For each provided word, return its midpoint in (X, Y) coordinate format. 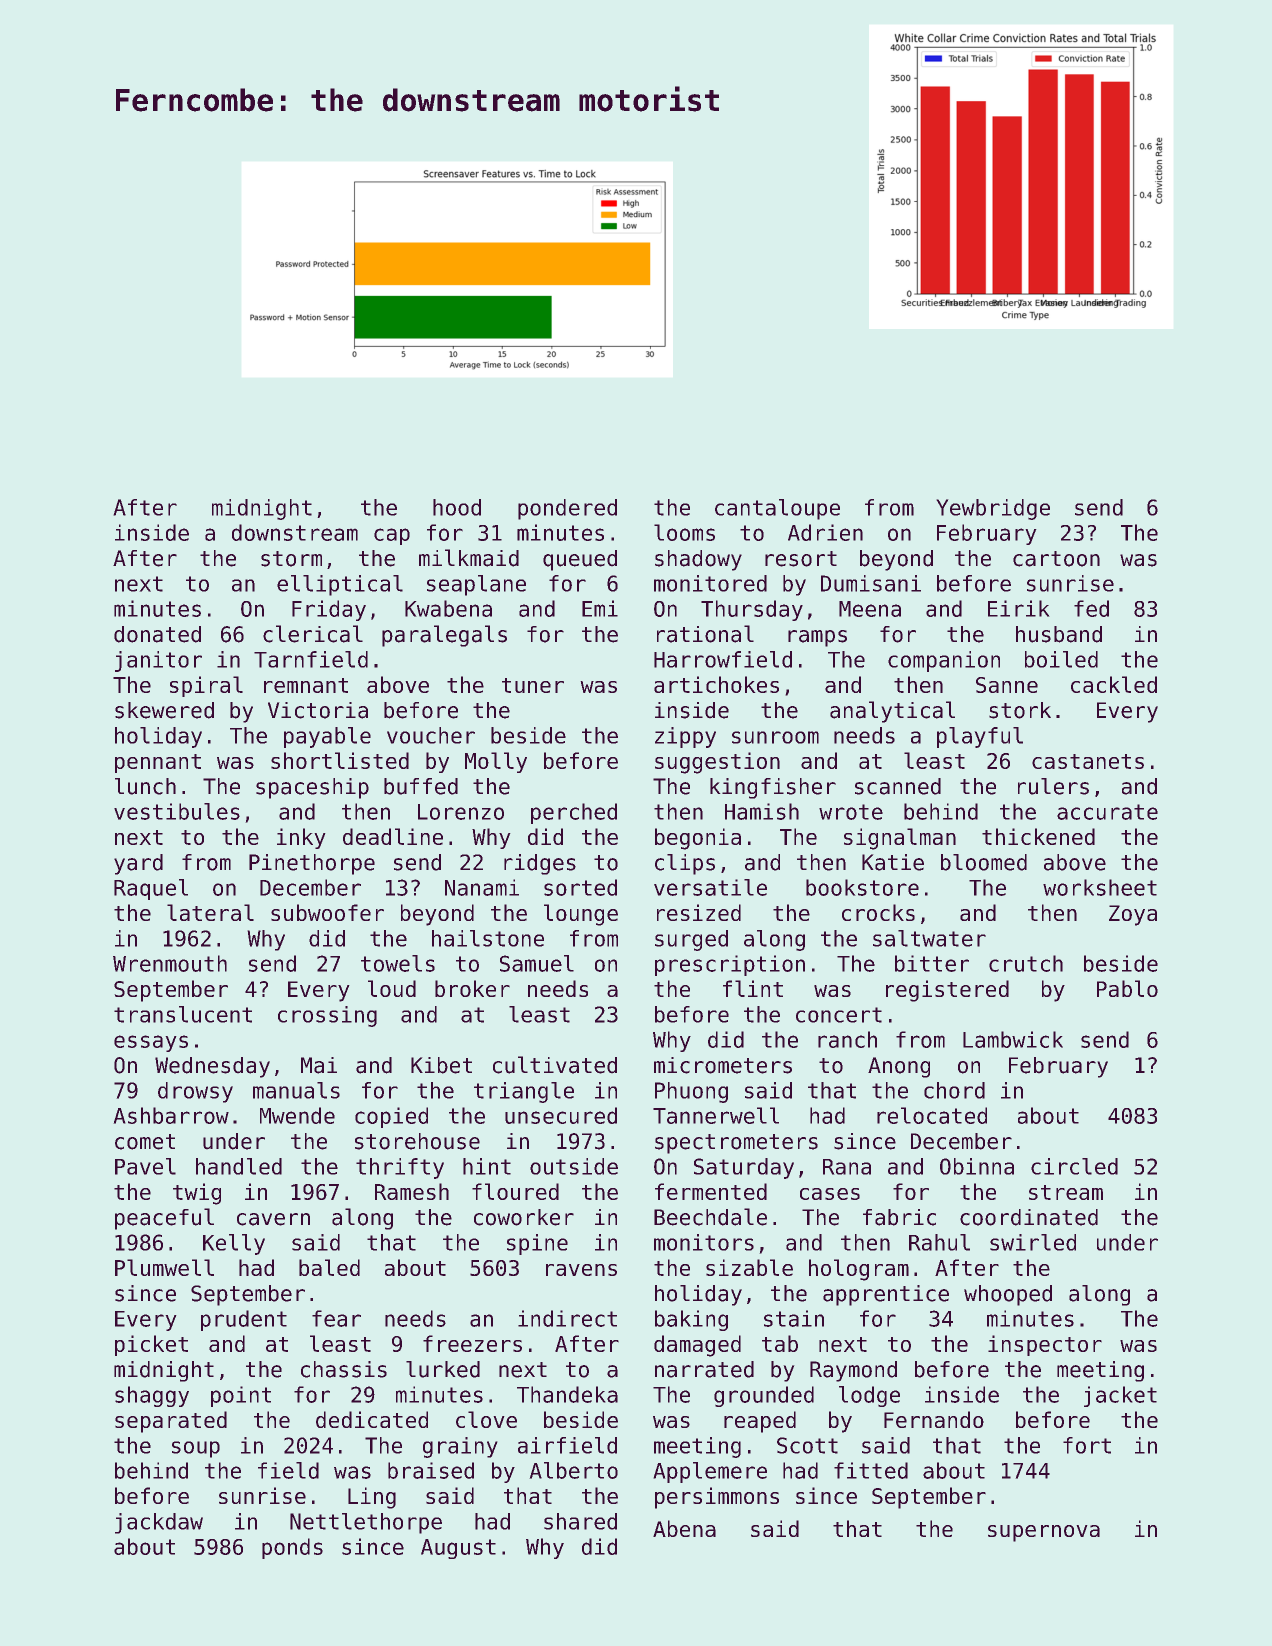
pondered (567, 509)
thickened (1038, 836)
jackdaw (159, 1523)
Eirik (1018, 608)
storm (291, 559)
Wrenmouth (170, 963)
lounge (581, 915)
